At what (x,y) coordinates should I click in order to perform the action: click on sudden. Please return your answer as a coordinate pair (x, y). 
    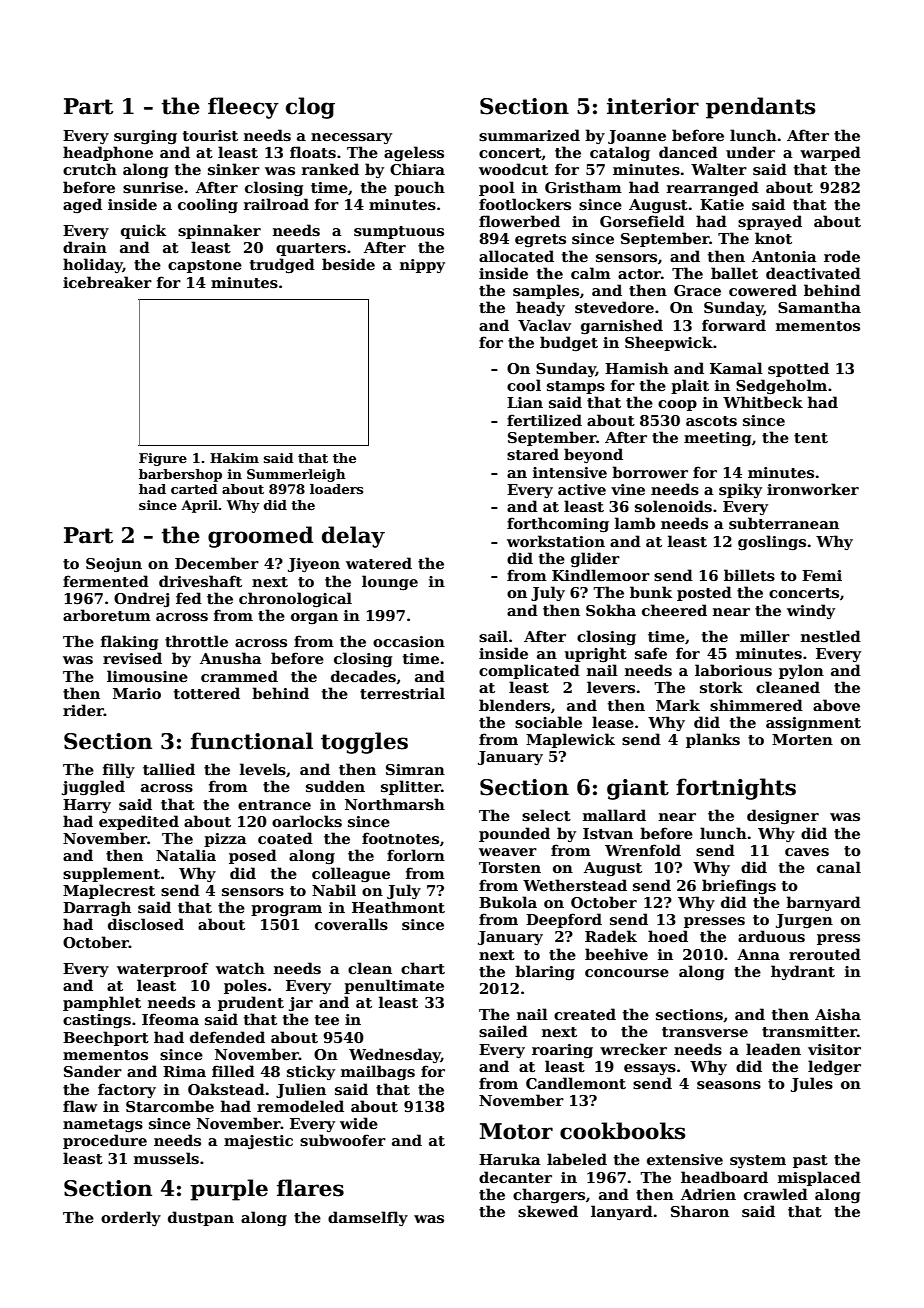
    Looking at the image, I should click on (335, 786).
